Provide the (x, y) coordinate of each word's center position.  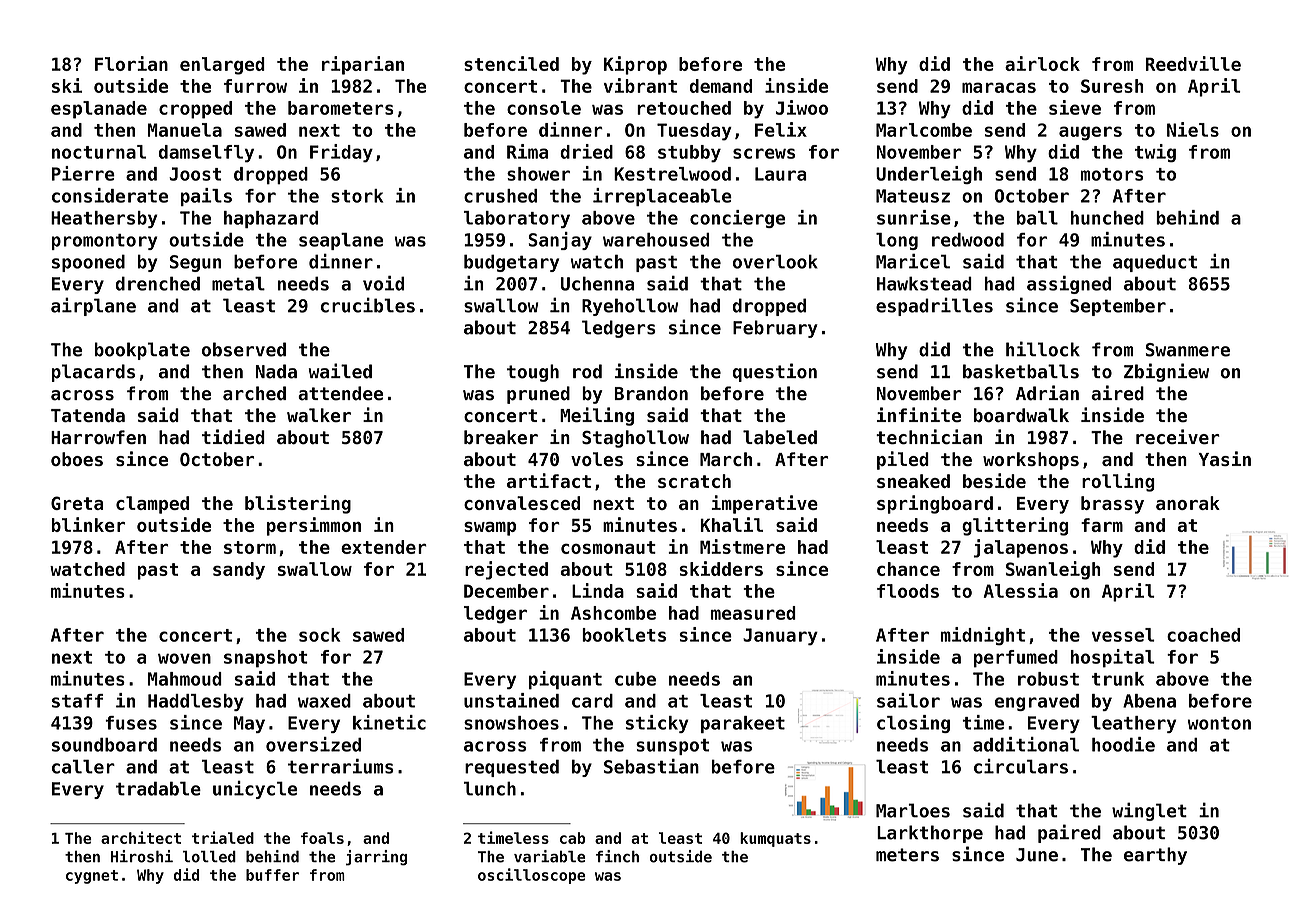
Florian (131, 63)
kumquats (775, 839)
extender (384, 547)
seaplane (341, 241)
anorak (1188, 503)
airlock (1042, 63)
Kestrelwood (672, 174)
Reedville (1193, 63)
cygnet (92, 877)
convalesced (522, 503)
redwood (968, 240)
